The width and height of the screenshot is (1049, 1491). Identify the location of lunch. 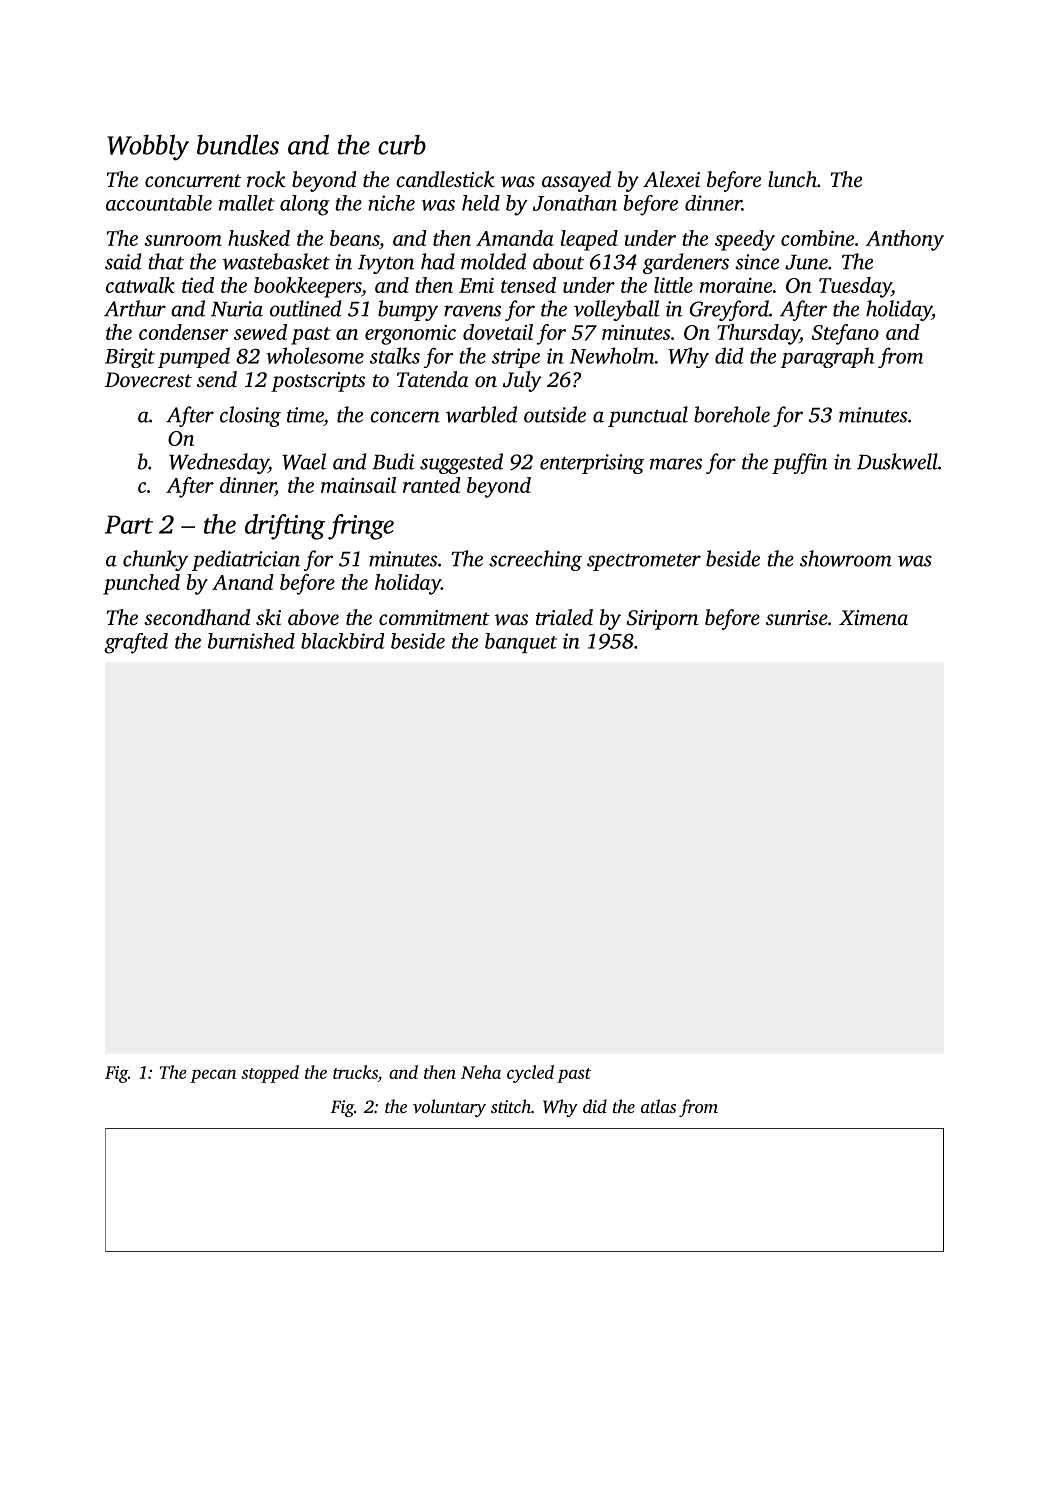
(792, 179).
